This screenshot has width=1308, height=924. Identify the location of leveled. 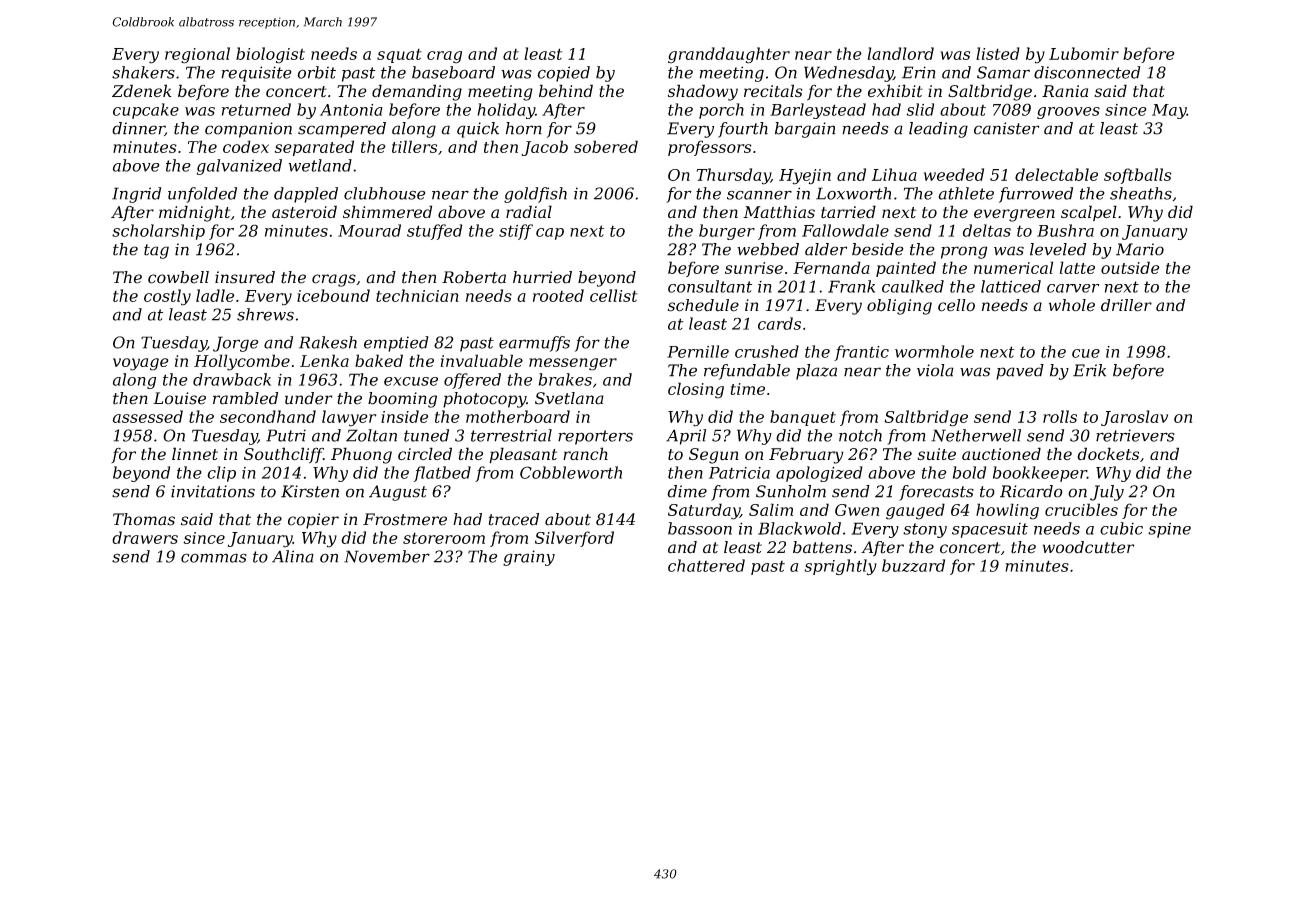
(1058, 249).
